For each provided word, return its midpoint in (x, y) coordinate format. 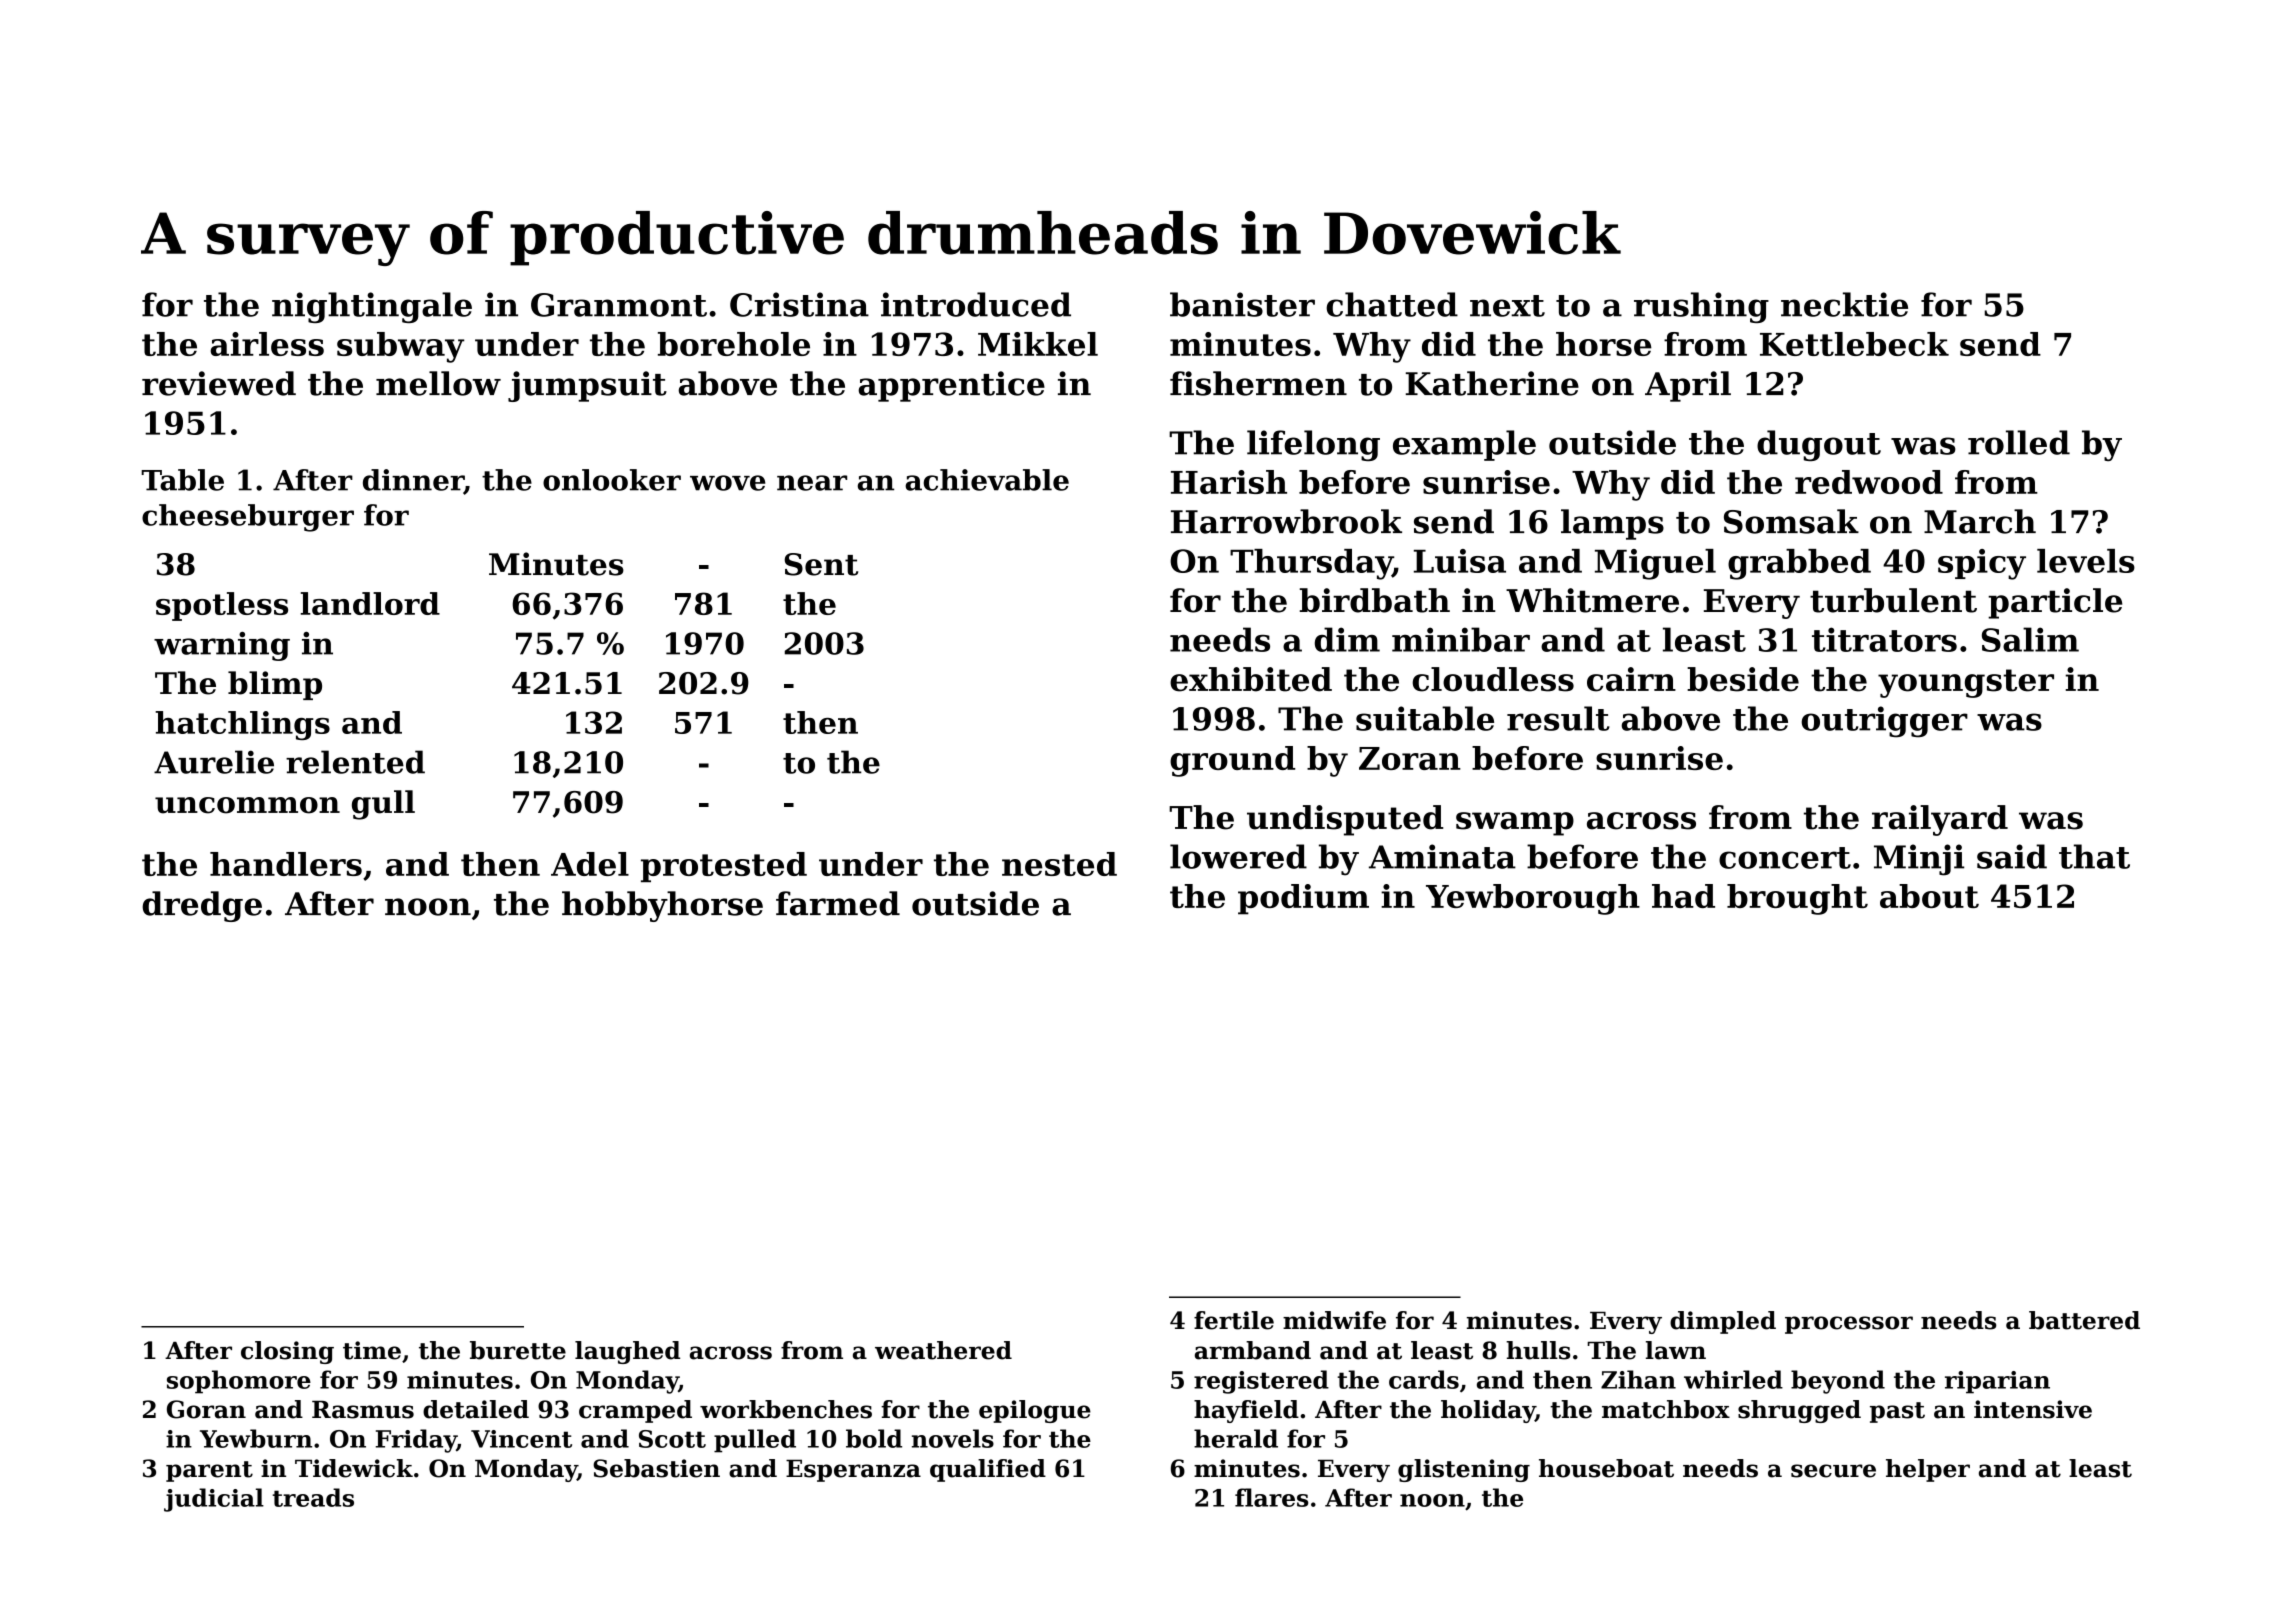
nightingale (372, 307)
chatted (1392, 304)
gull (383, 805)
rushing (1701, 307)
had (1683, 896)
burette (518, 1350)
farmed (838, 903)
